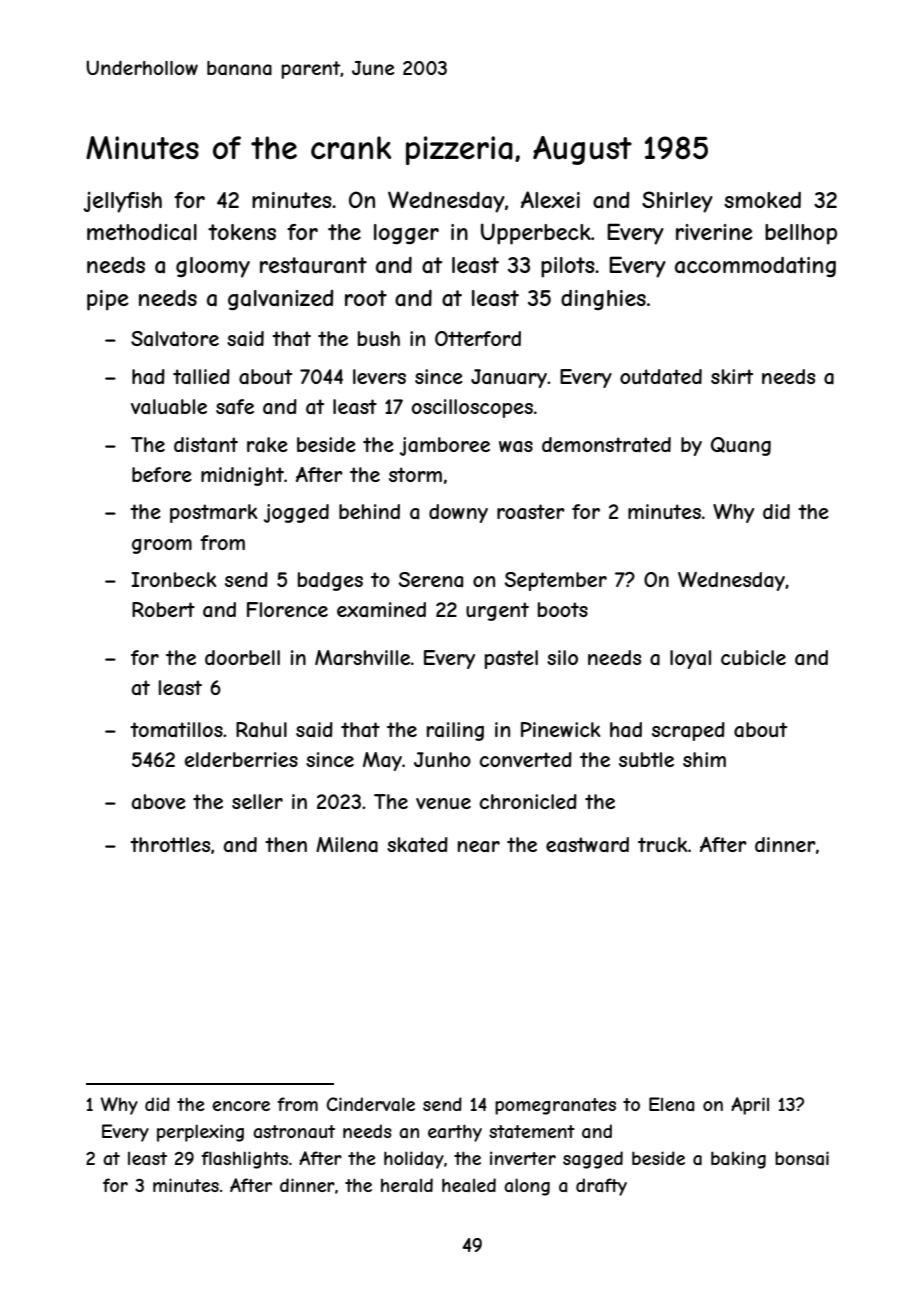  Describe the element at coordinates (523, 1158) in the image. I see `inverter` at that location.
